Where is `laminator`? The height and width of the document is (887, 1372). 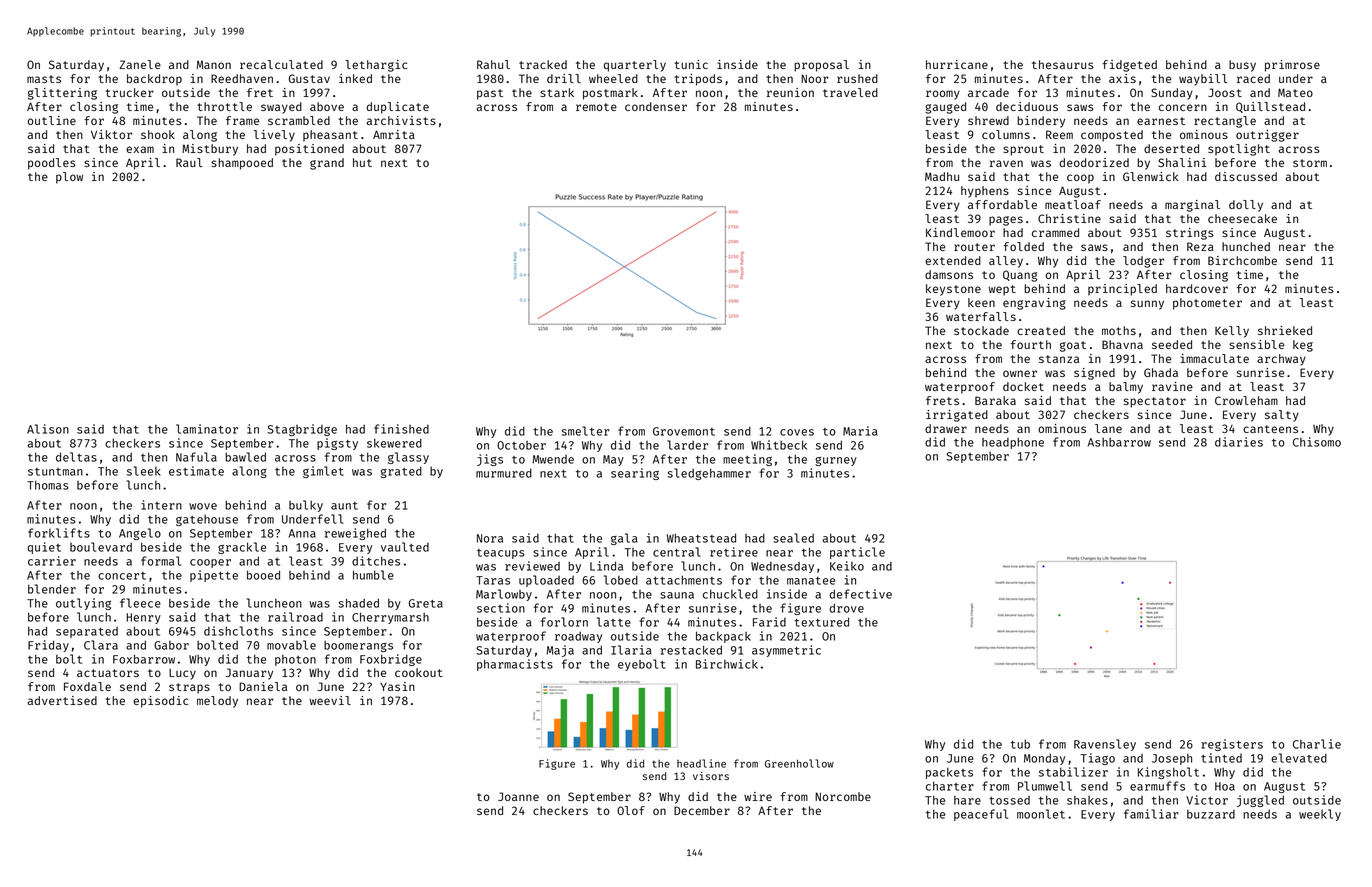
laminator is located at coordinates (207, 429).
